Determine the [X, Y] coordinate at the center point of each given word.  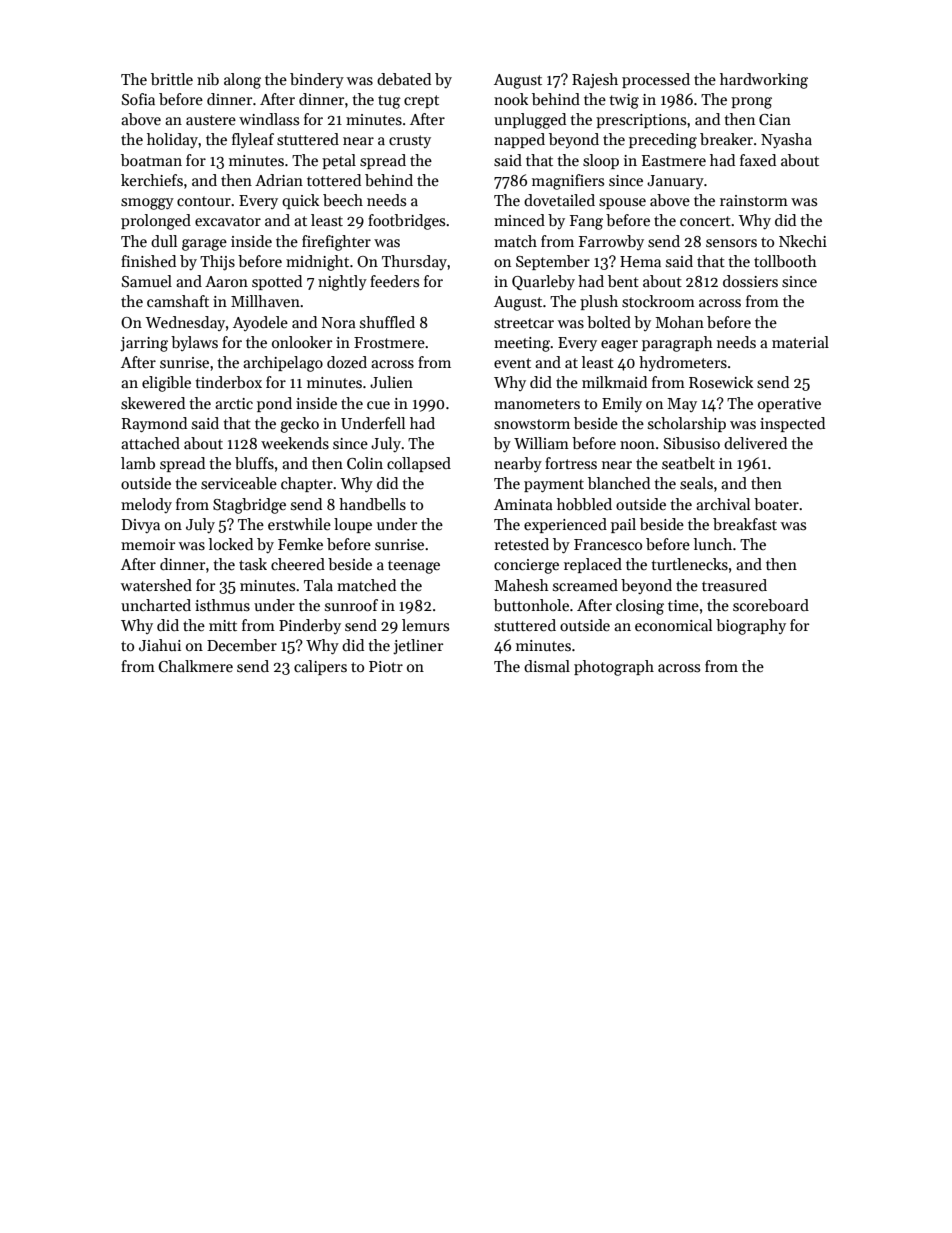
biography [751, 627]
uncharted [156, 605]
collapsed [419, 464]
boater [776, 504]
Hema [640, 261]
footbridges [406, 222]
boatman [151, 160]
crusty [410, 141]
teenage [414, 567]
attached [150, 443]
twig [624, 101]
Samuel [147, 281]
